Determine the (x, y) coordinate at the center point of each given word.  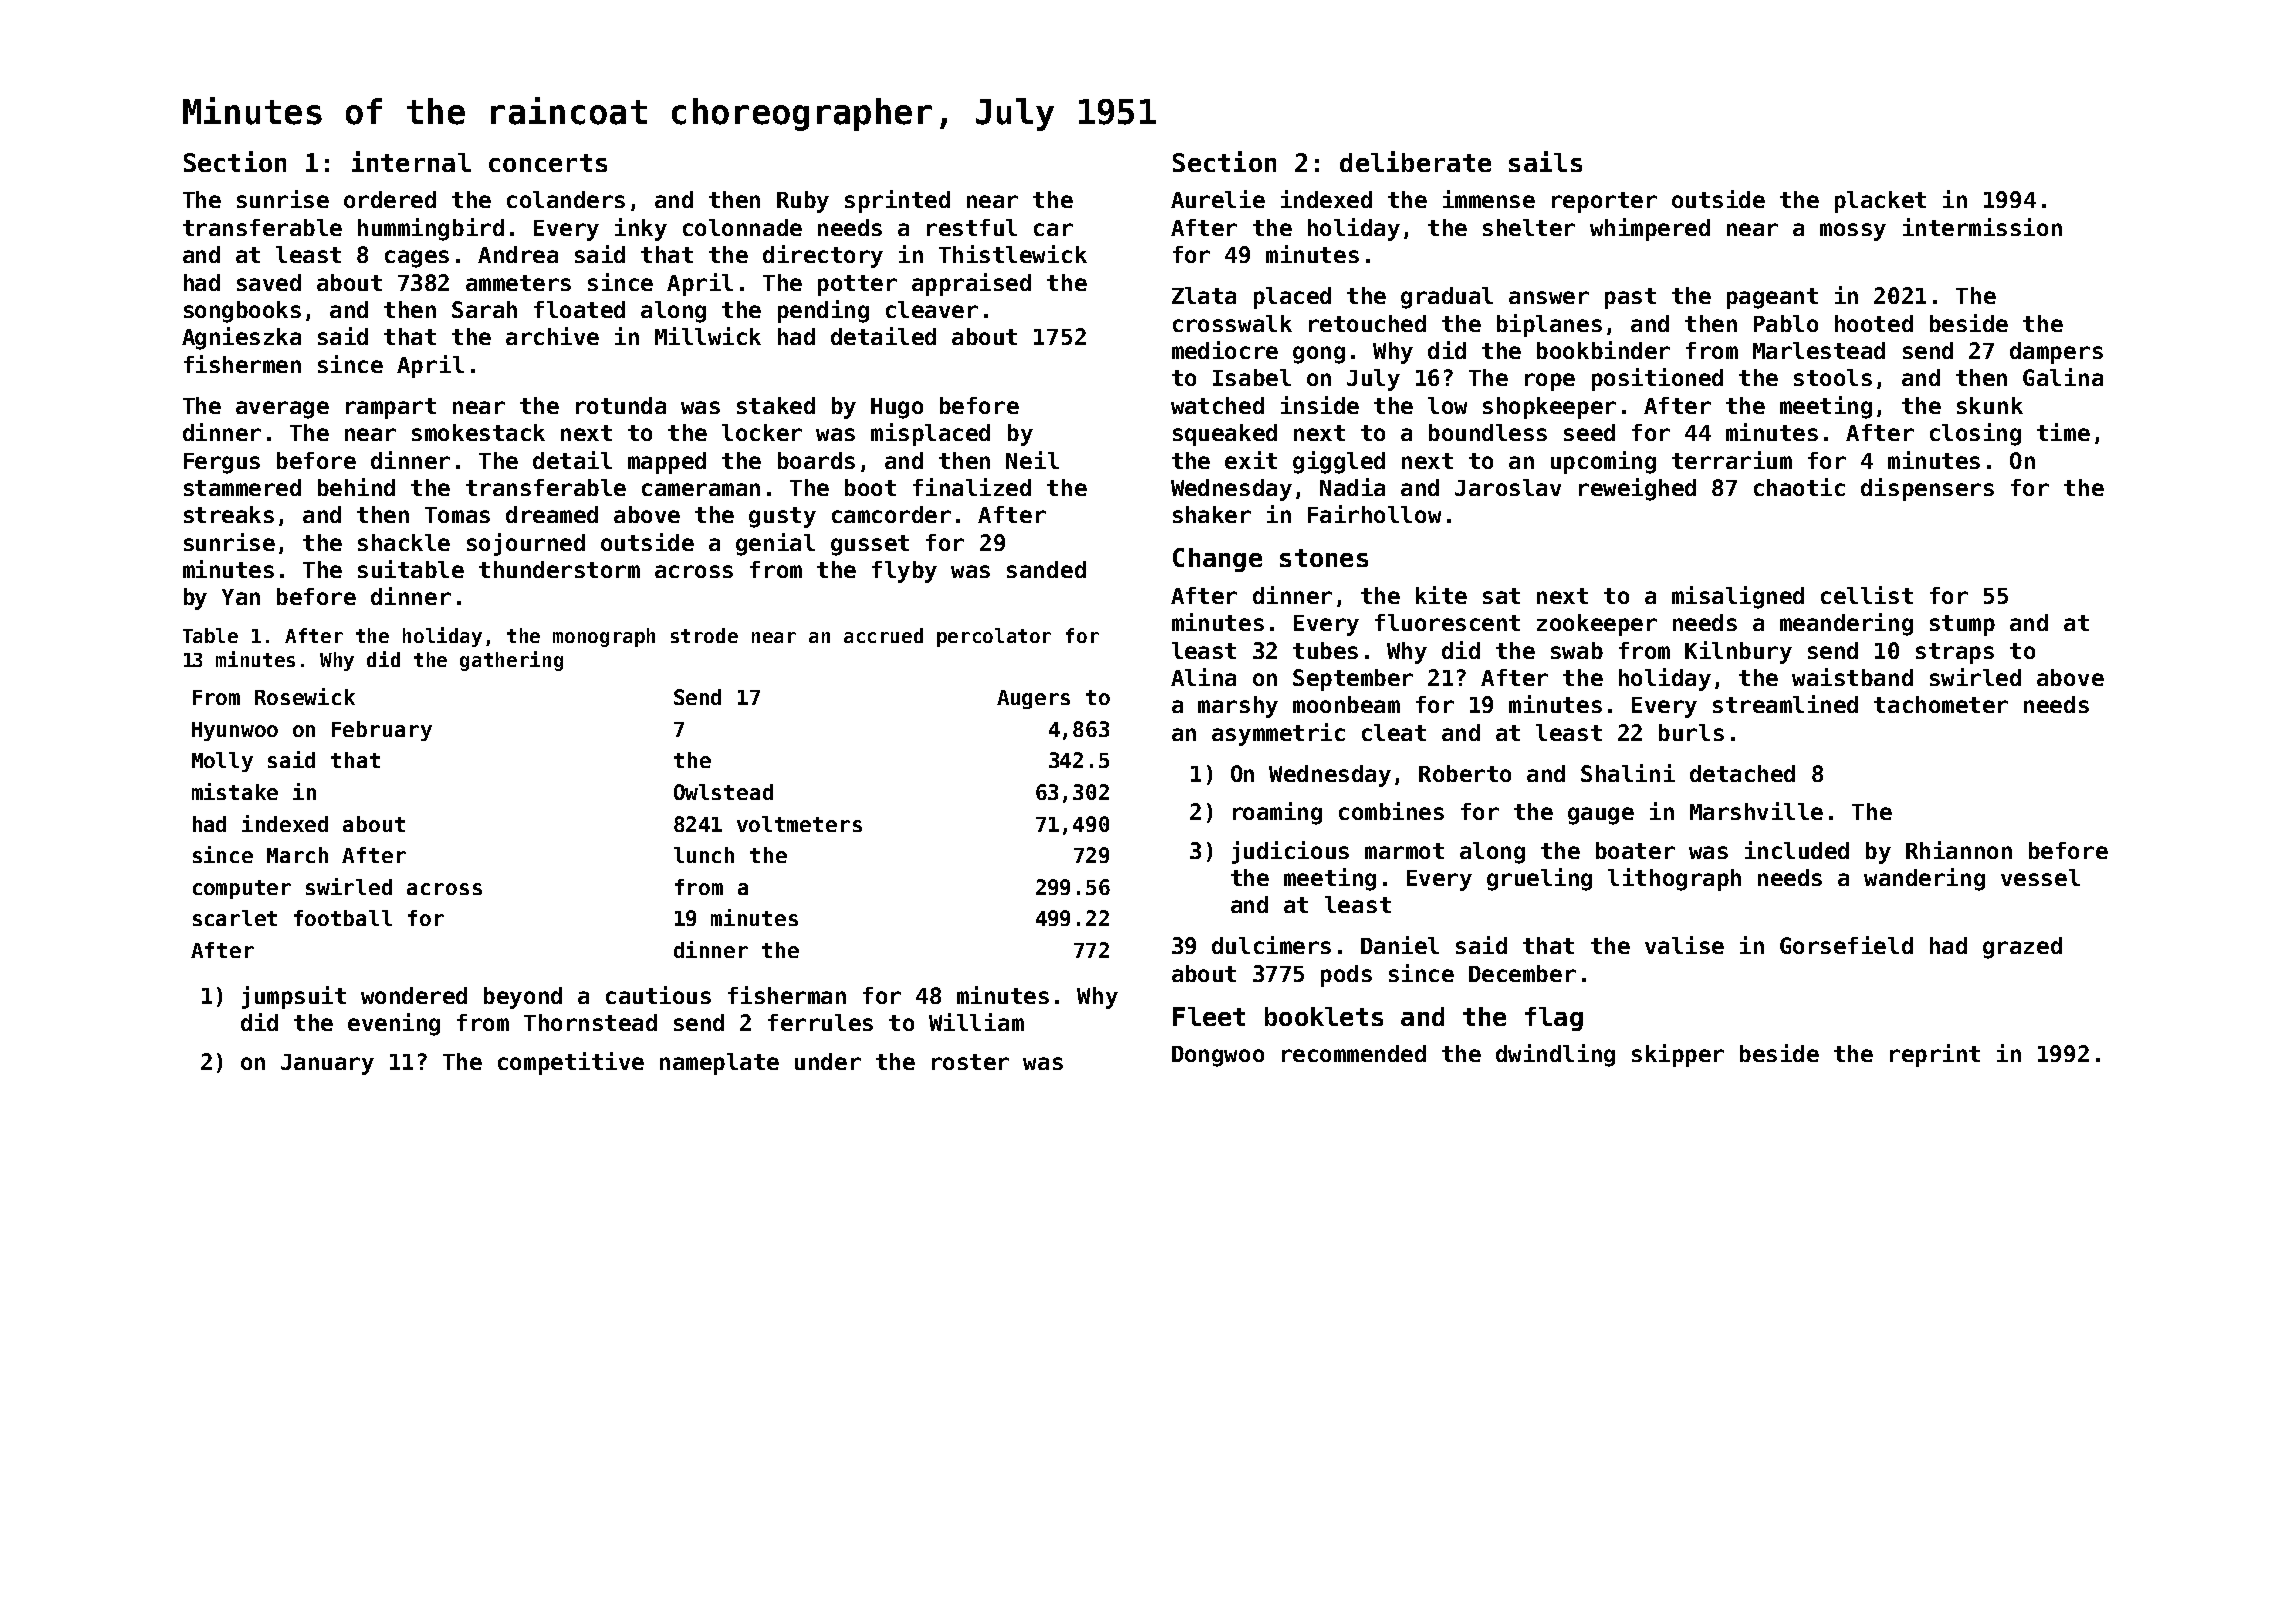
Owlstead (723, 792)
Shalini (1628, 773)
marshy (1238, 707)
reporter (1604, 202)
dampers (2056, 353)
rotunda (621, 405)
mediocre (1225, 350)
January (327, 1064)
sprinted (897, 201)
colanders (566, 199)
